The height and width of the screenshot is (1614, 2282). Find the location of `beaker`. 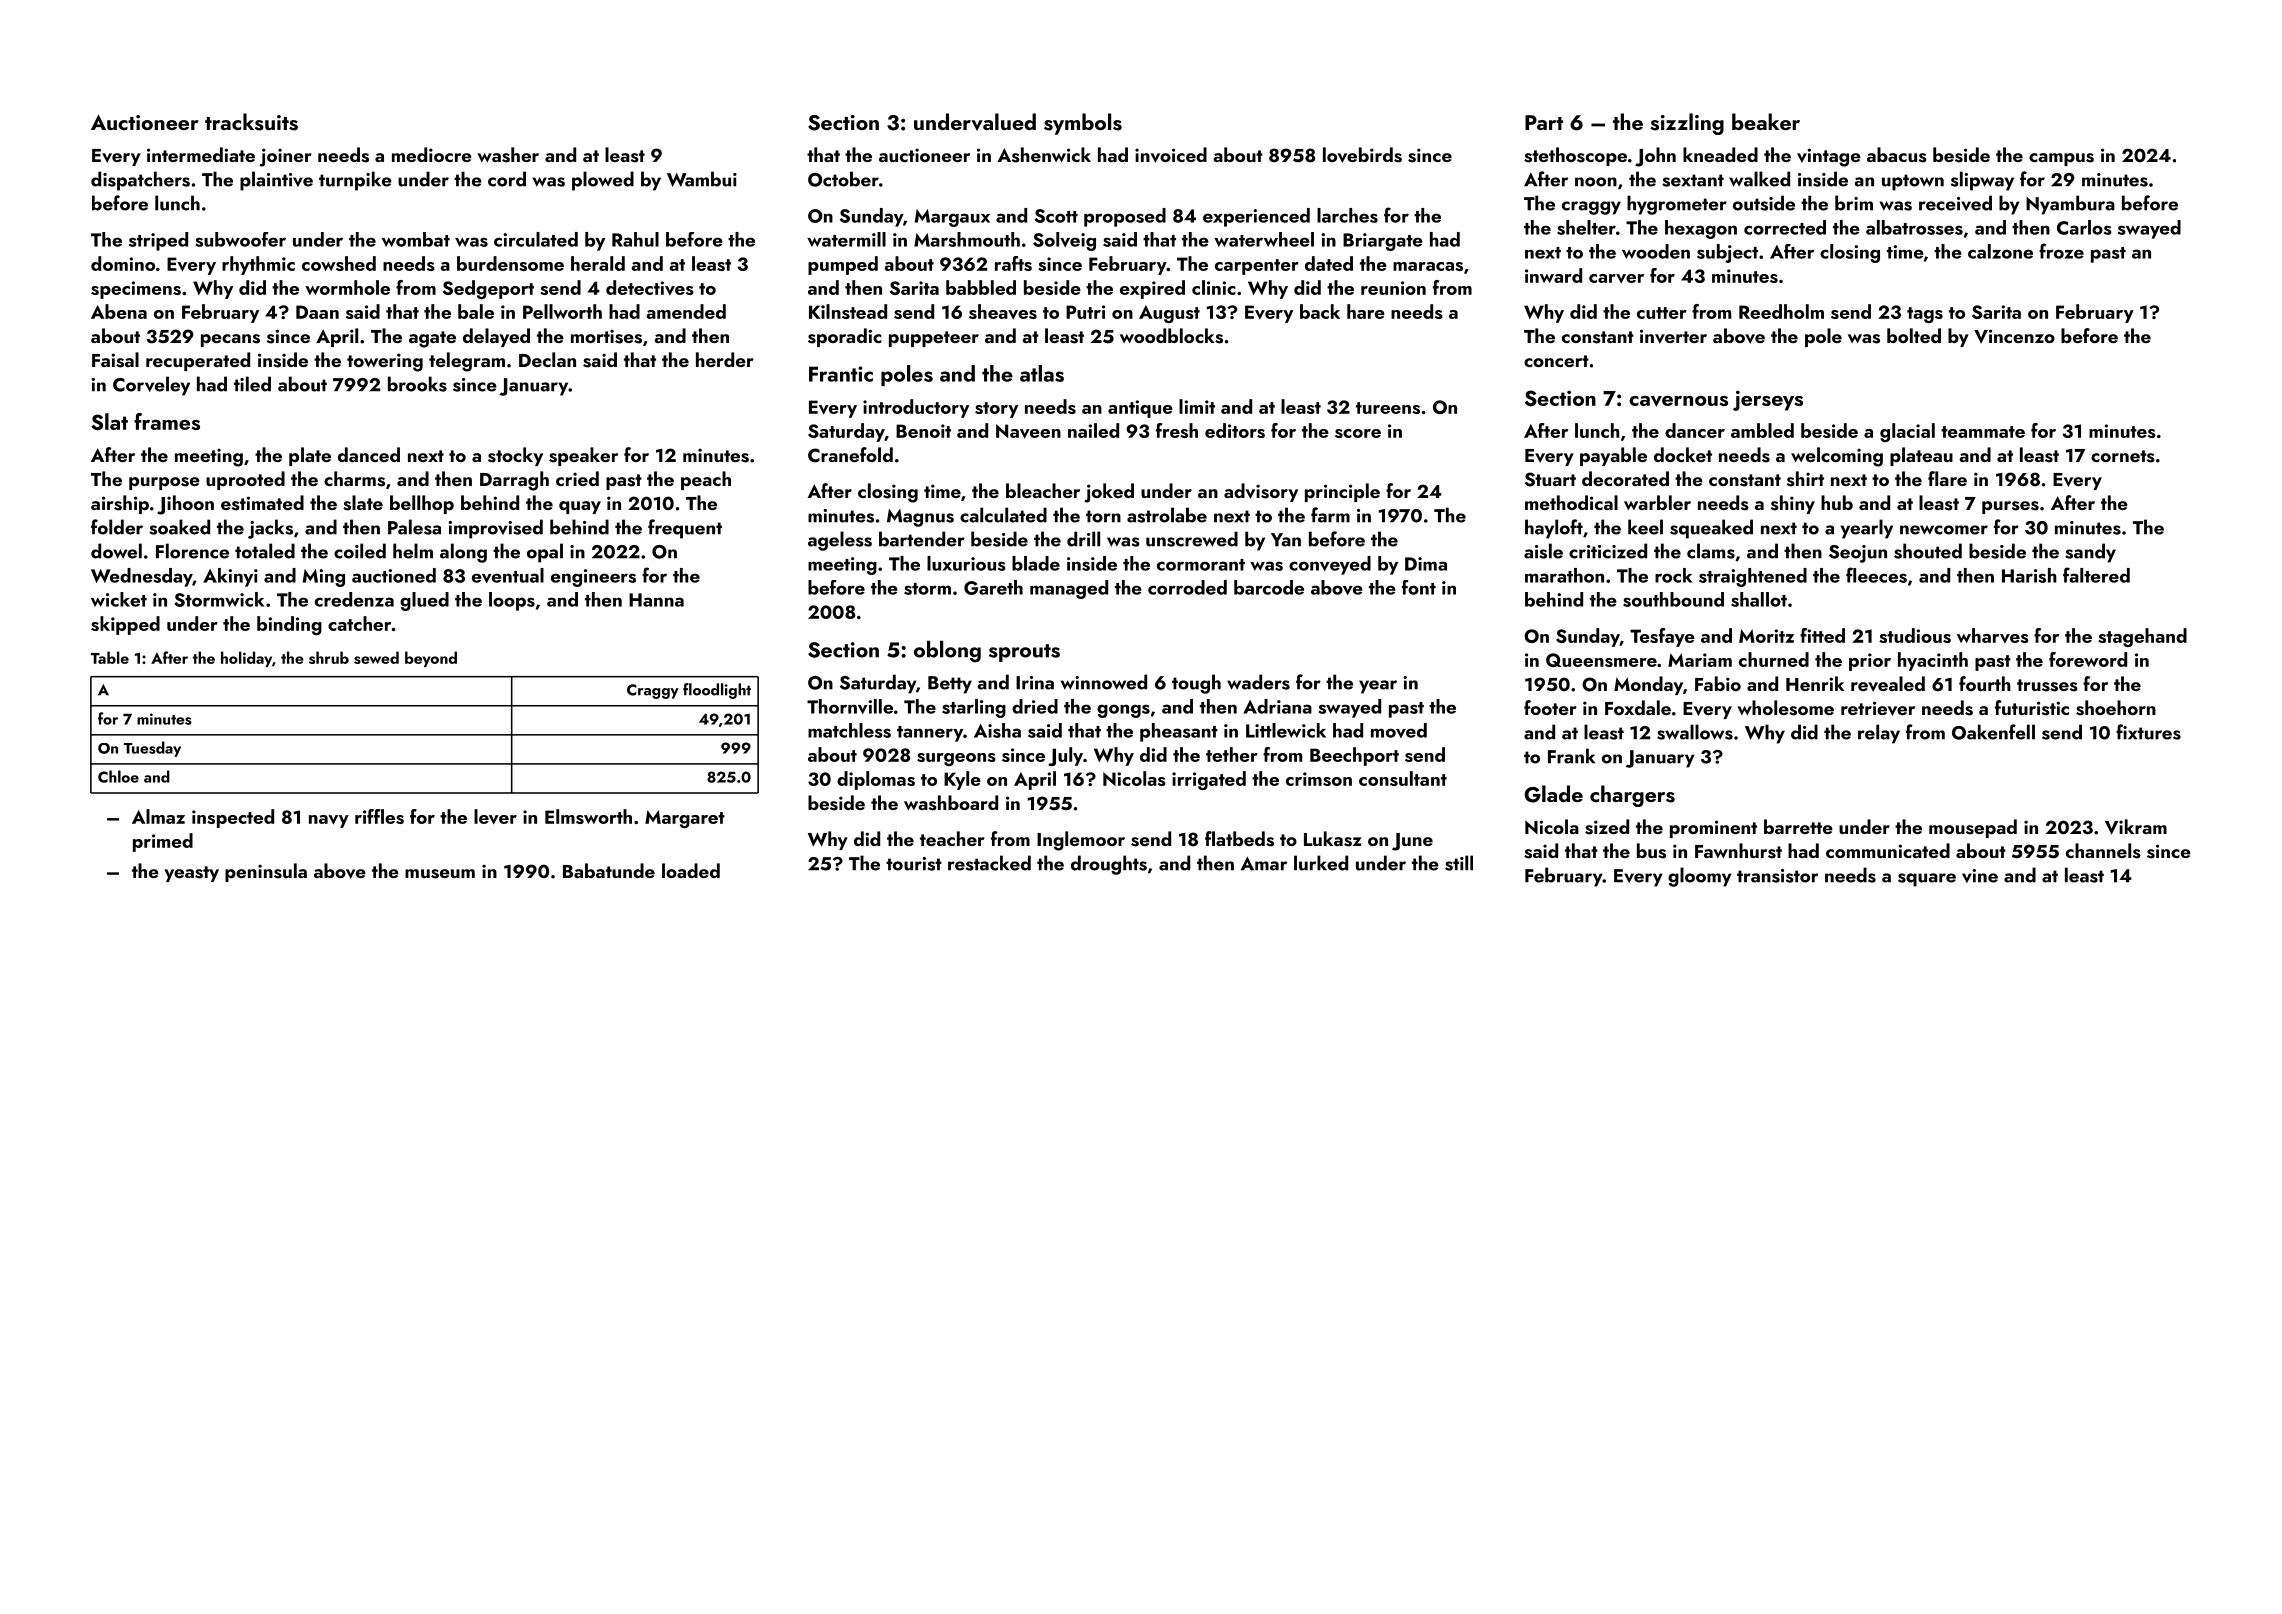

beaker is located at coordinates (1766, 121).
